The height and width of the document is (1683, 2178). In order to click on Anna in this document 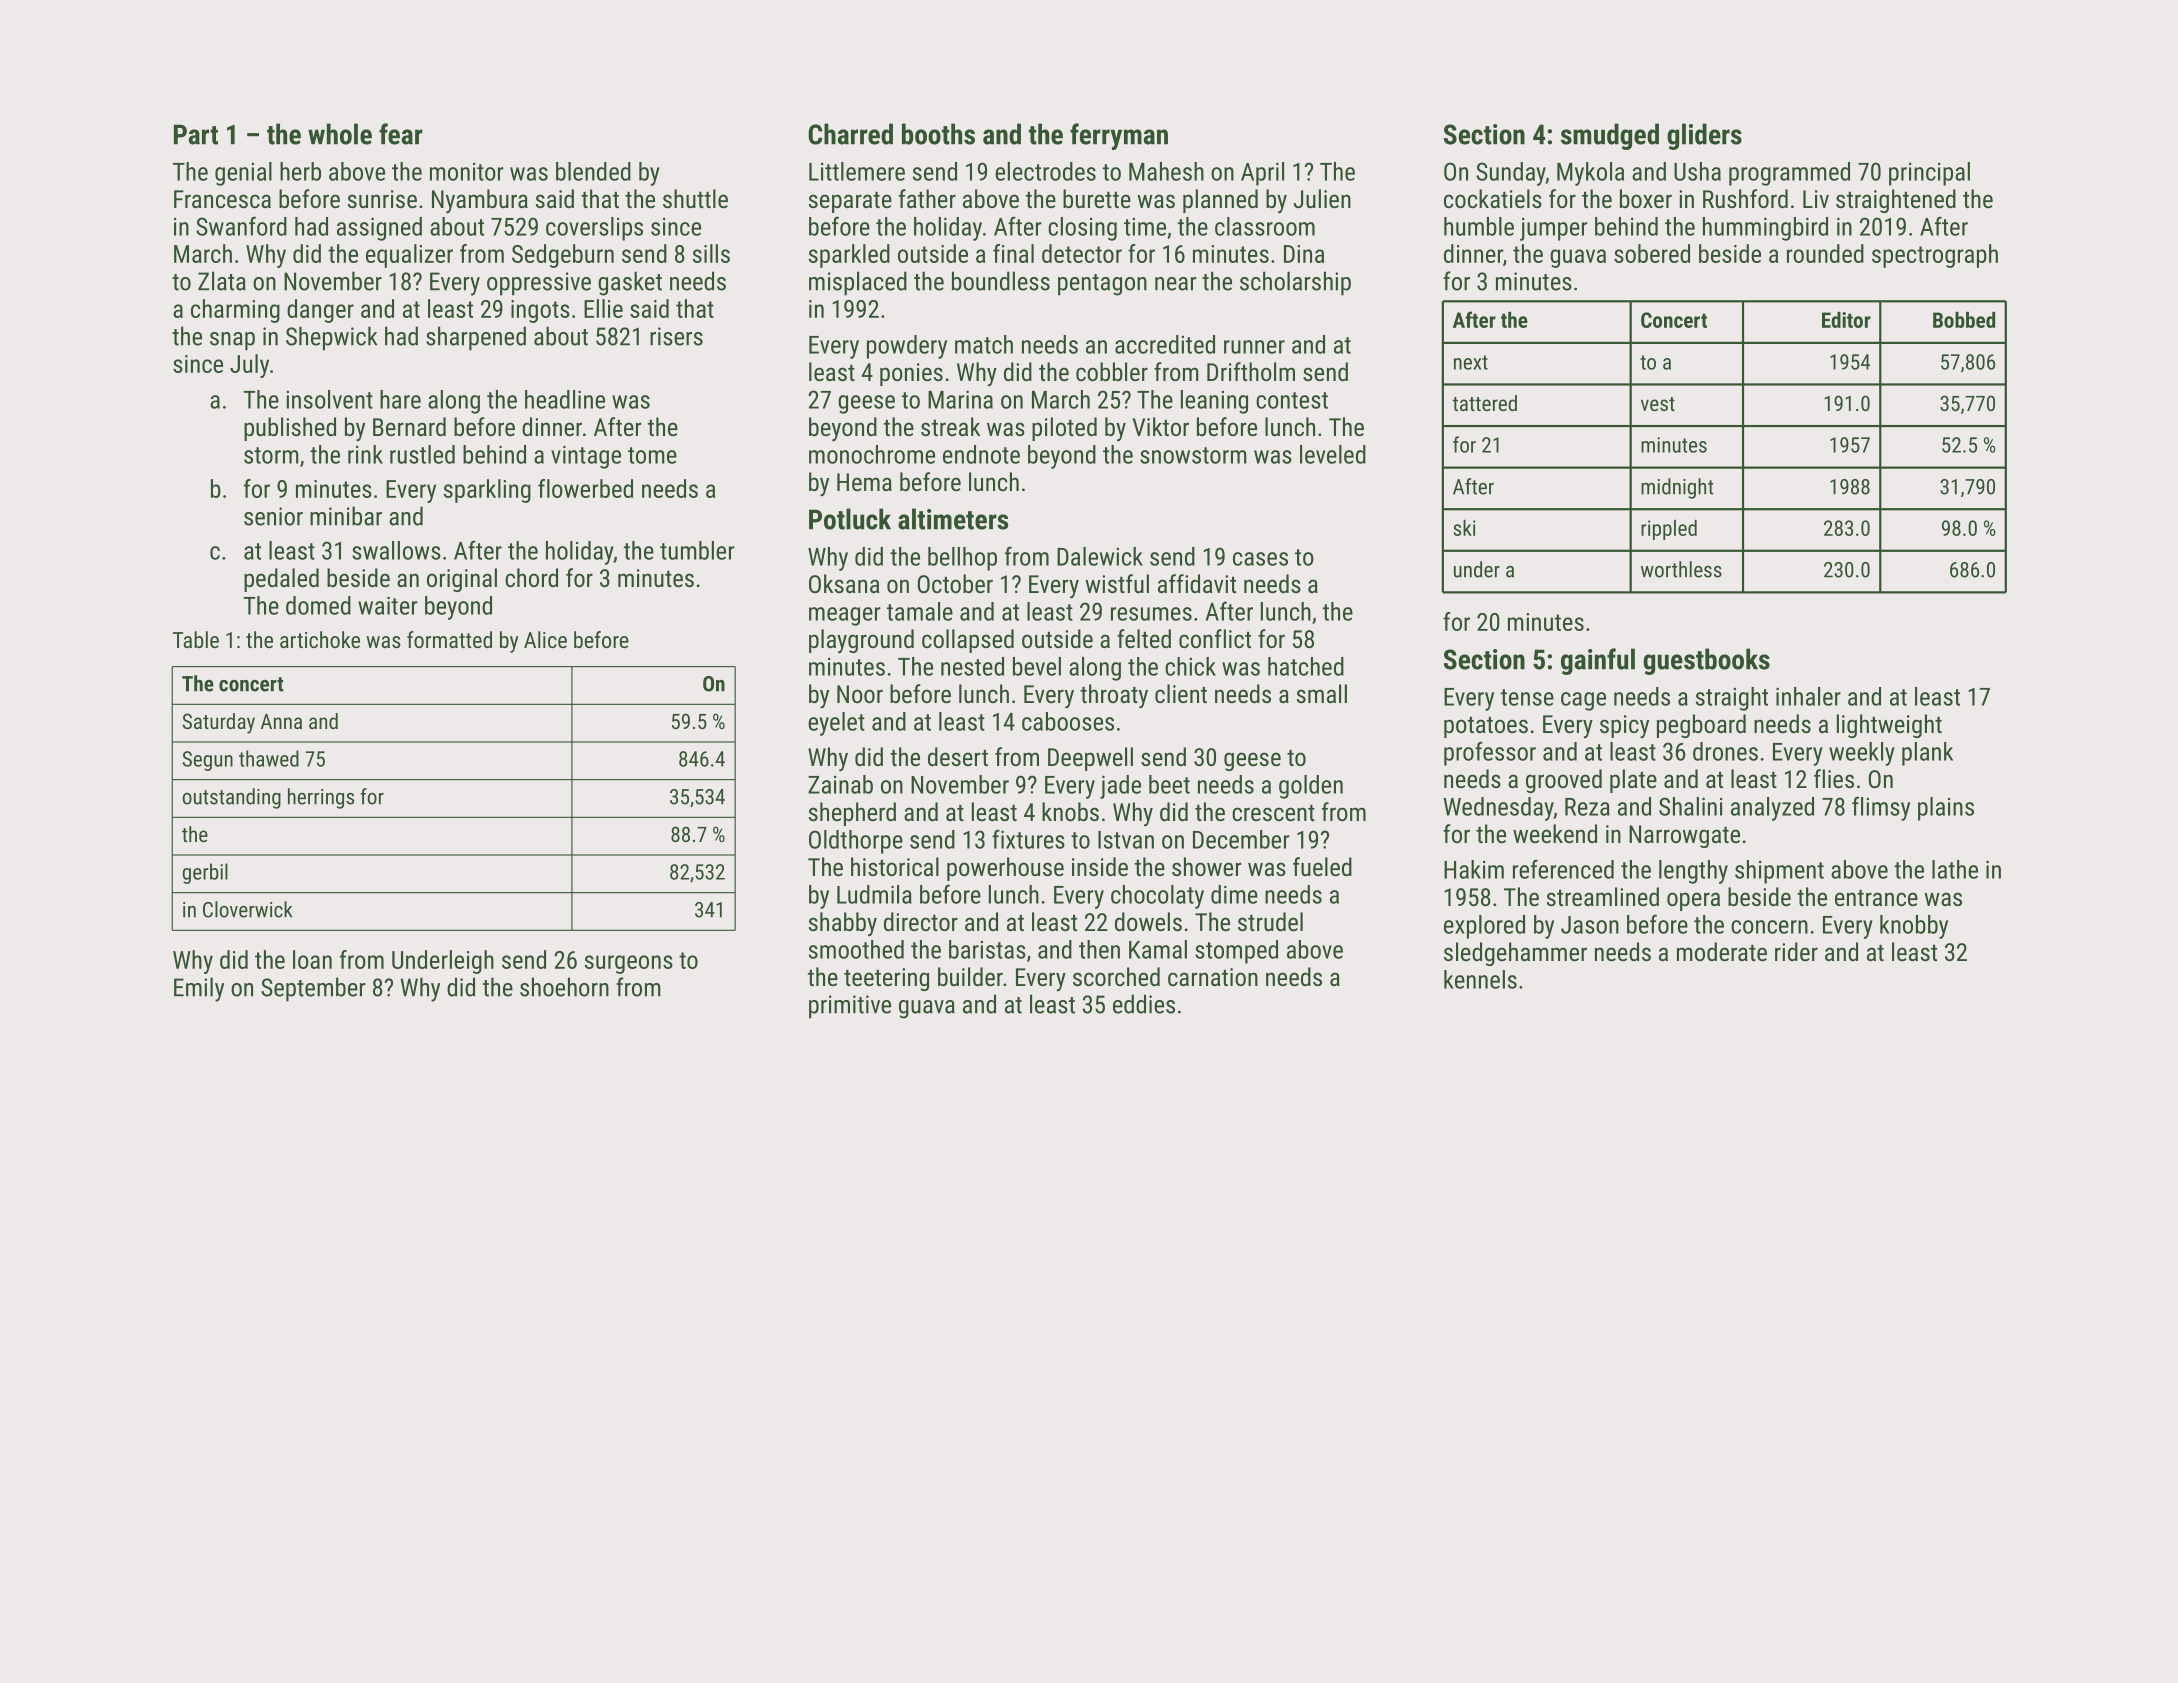, I will do `click(281, 721)`.
